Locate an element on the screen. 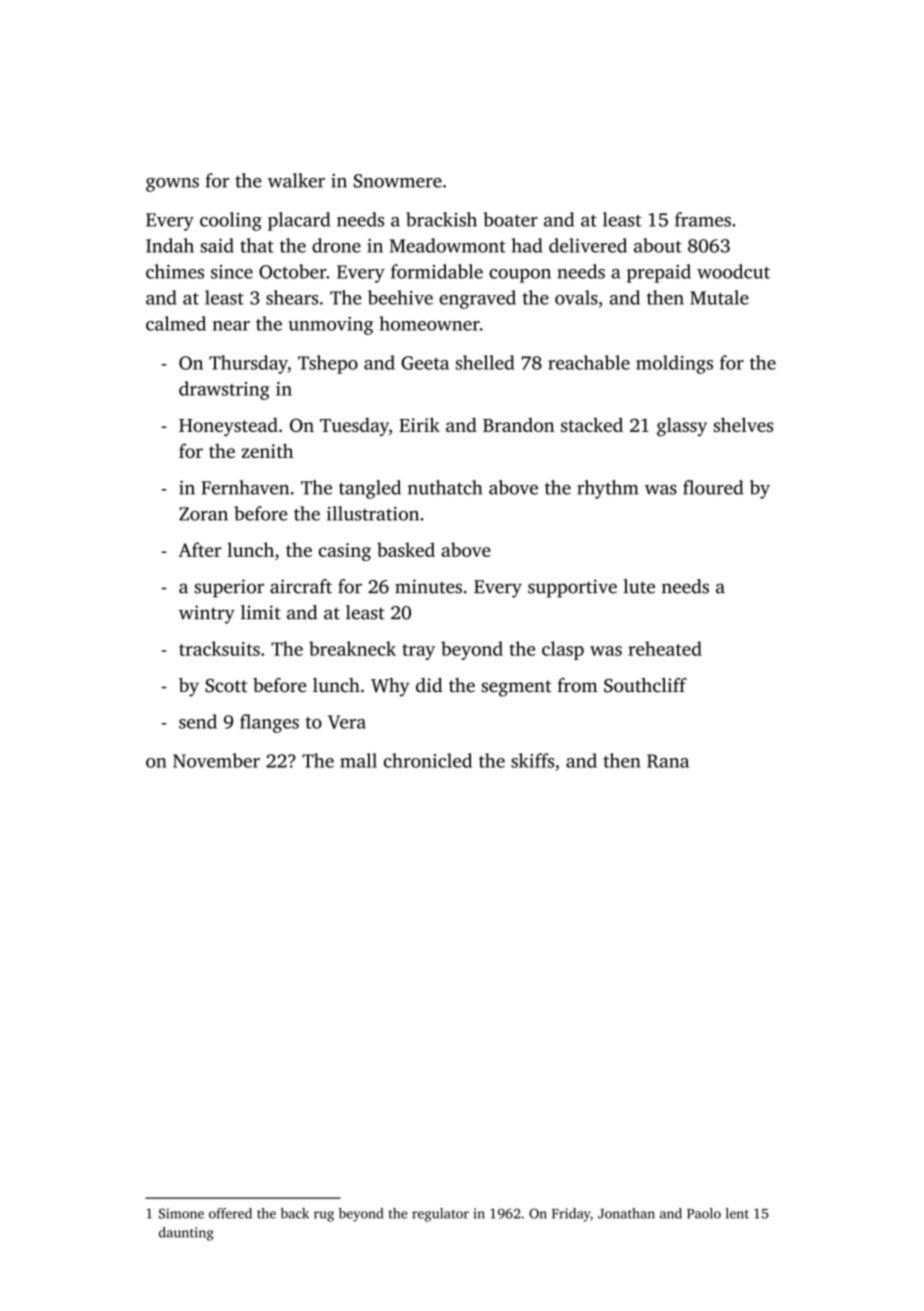 This screenshot has height=1311, width=924. Why is located at coordinates (390, 687).
